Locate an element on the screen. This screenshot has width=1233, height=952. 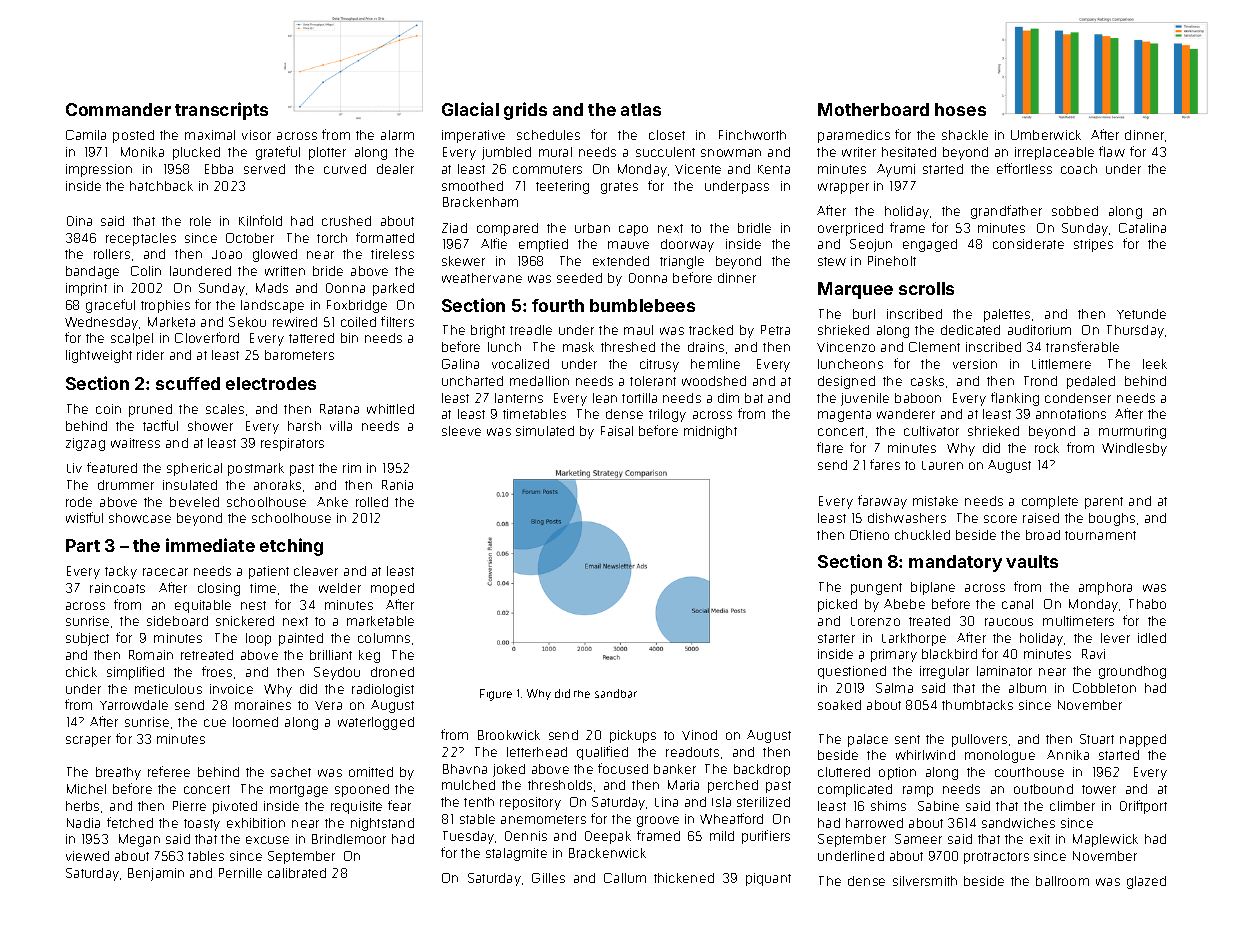
Seojun is located at coordinates (871, 245).
